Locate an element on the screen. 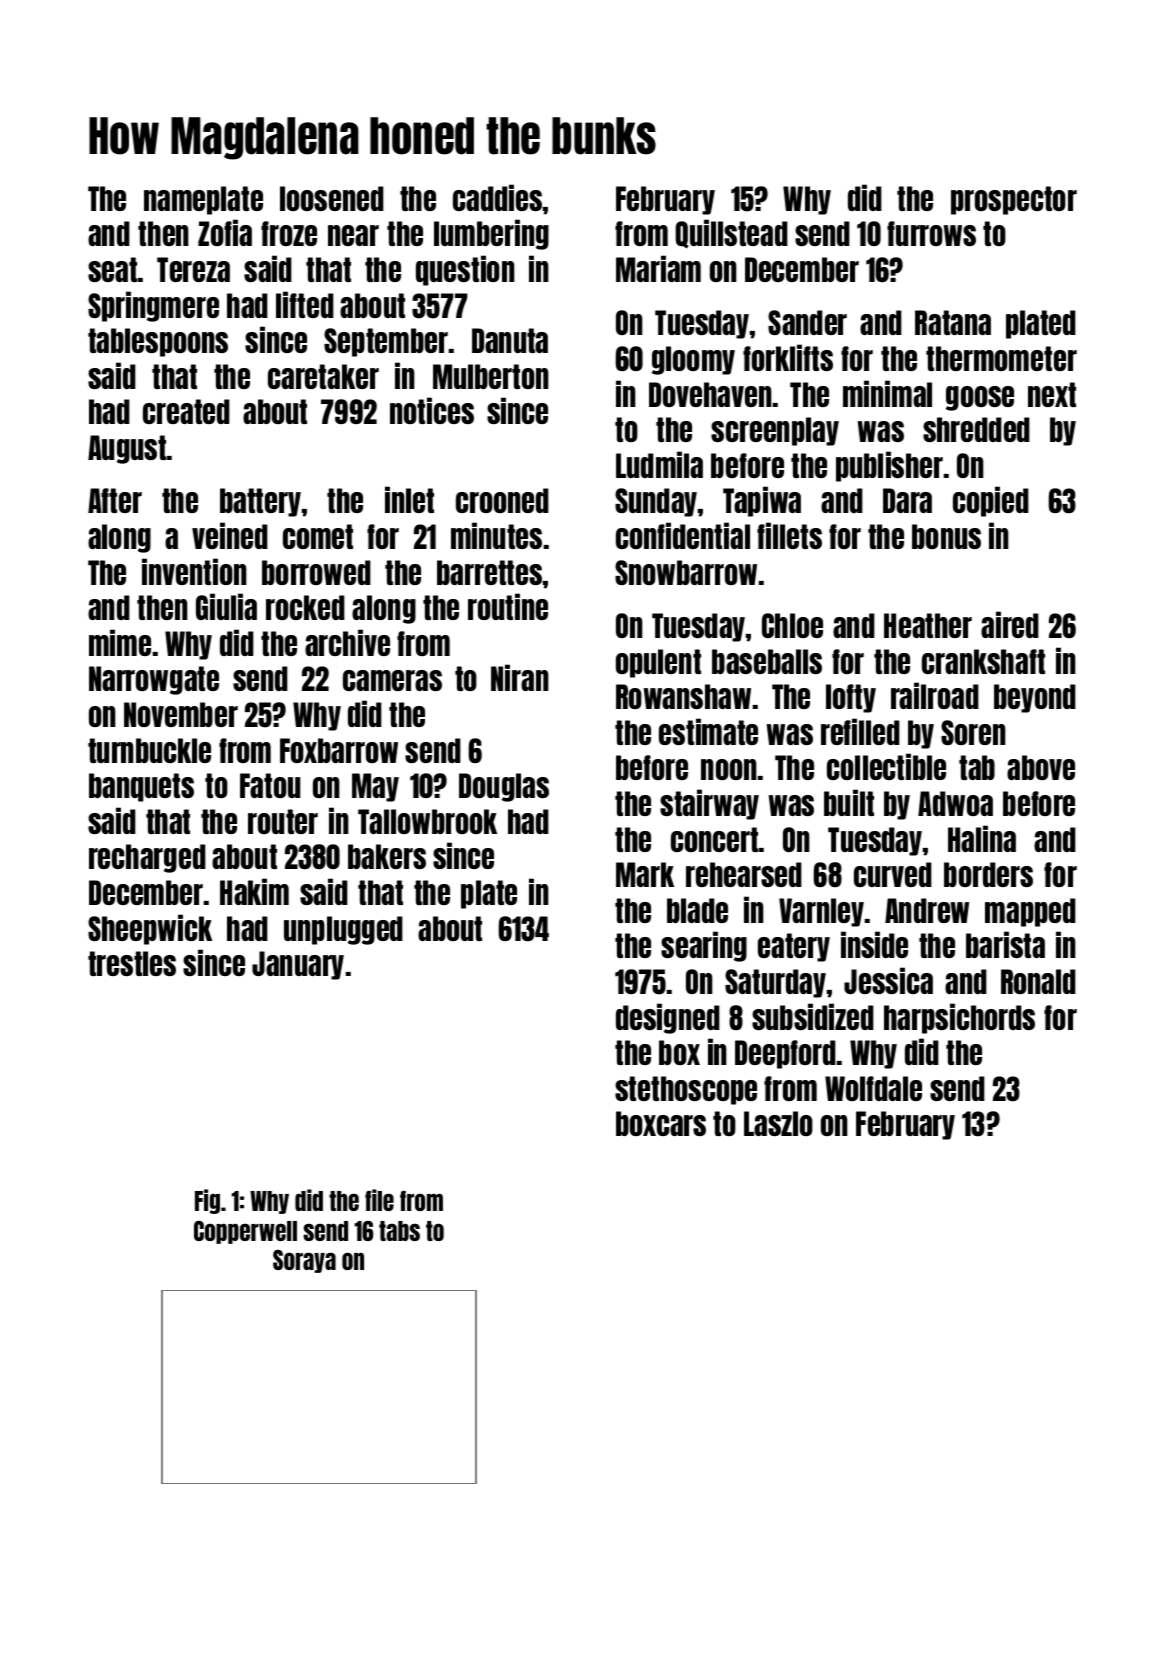 The image size is (1165, 1654). trestles is located at coordinates (132, 963).
